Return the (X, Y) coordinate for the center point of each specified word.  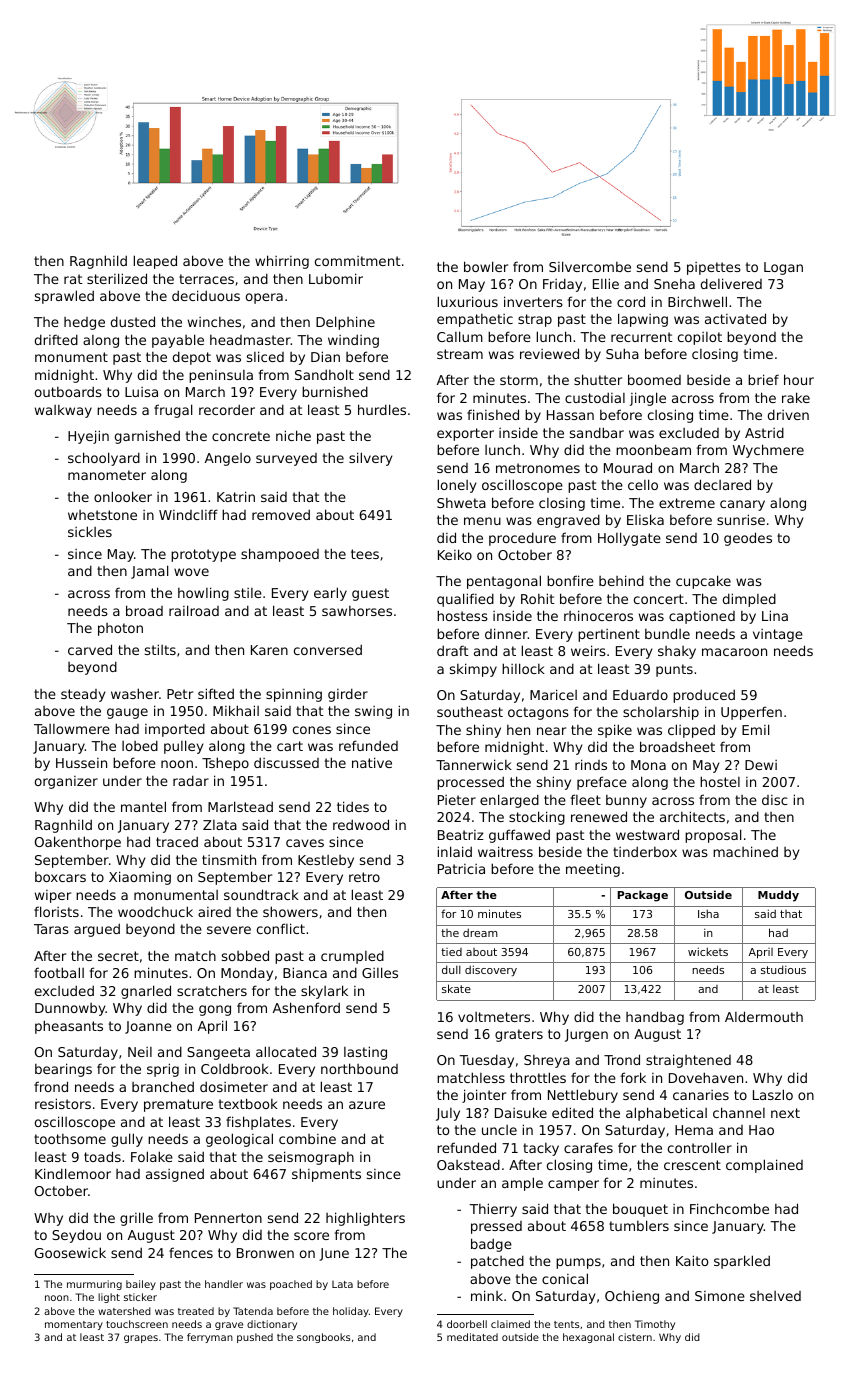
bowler (486, 266)
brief (763, 379)
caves (305, 843)
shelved (775, 1296)
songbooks (323, 1338)
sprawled (64, 297)
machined (745, 851)
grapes (141, 1339)
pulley (183, 747)
